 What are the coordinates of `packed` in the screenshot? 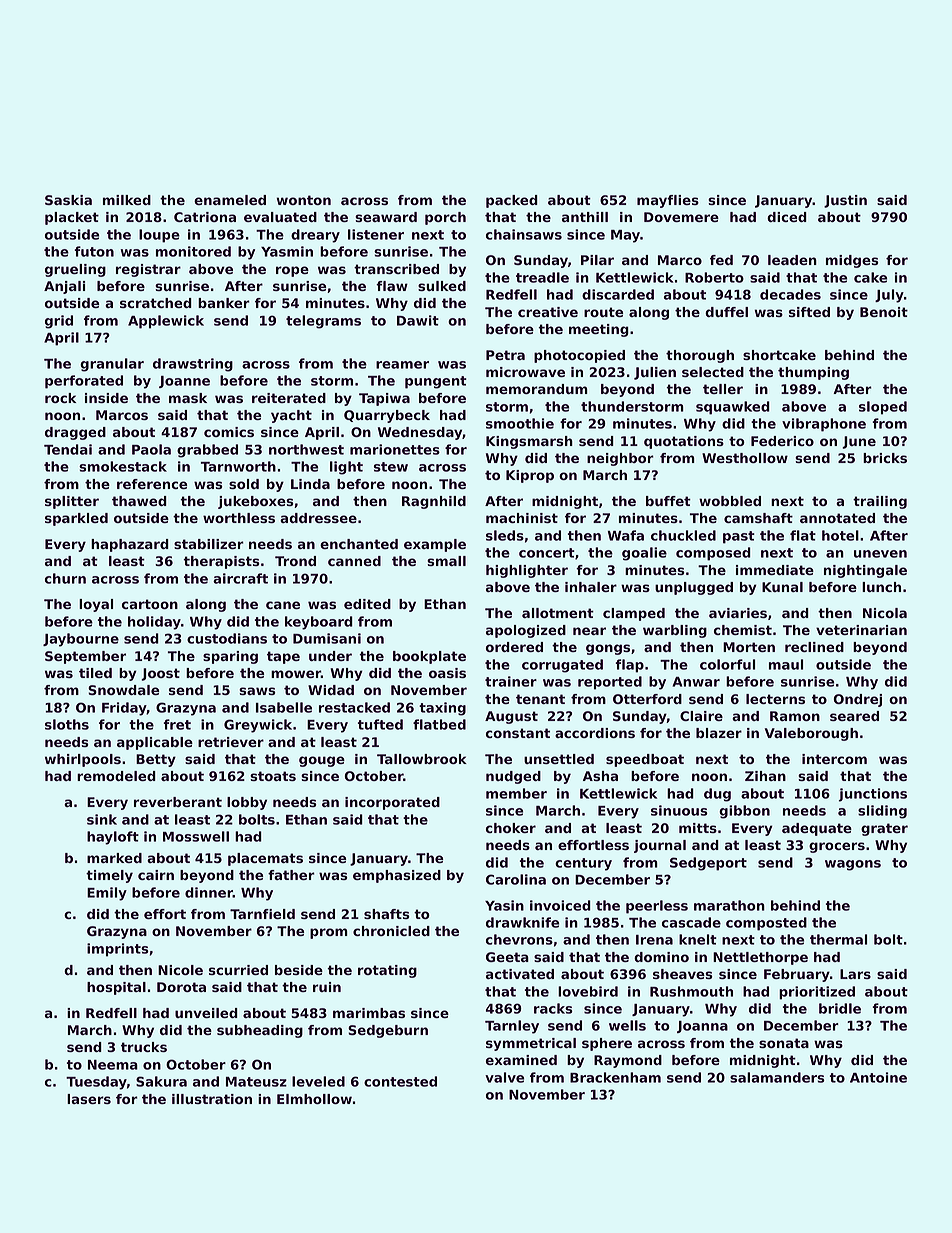 It's located at (512, 201).
